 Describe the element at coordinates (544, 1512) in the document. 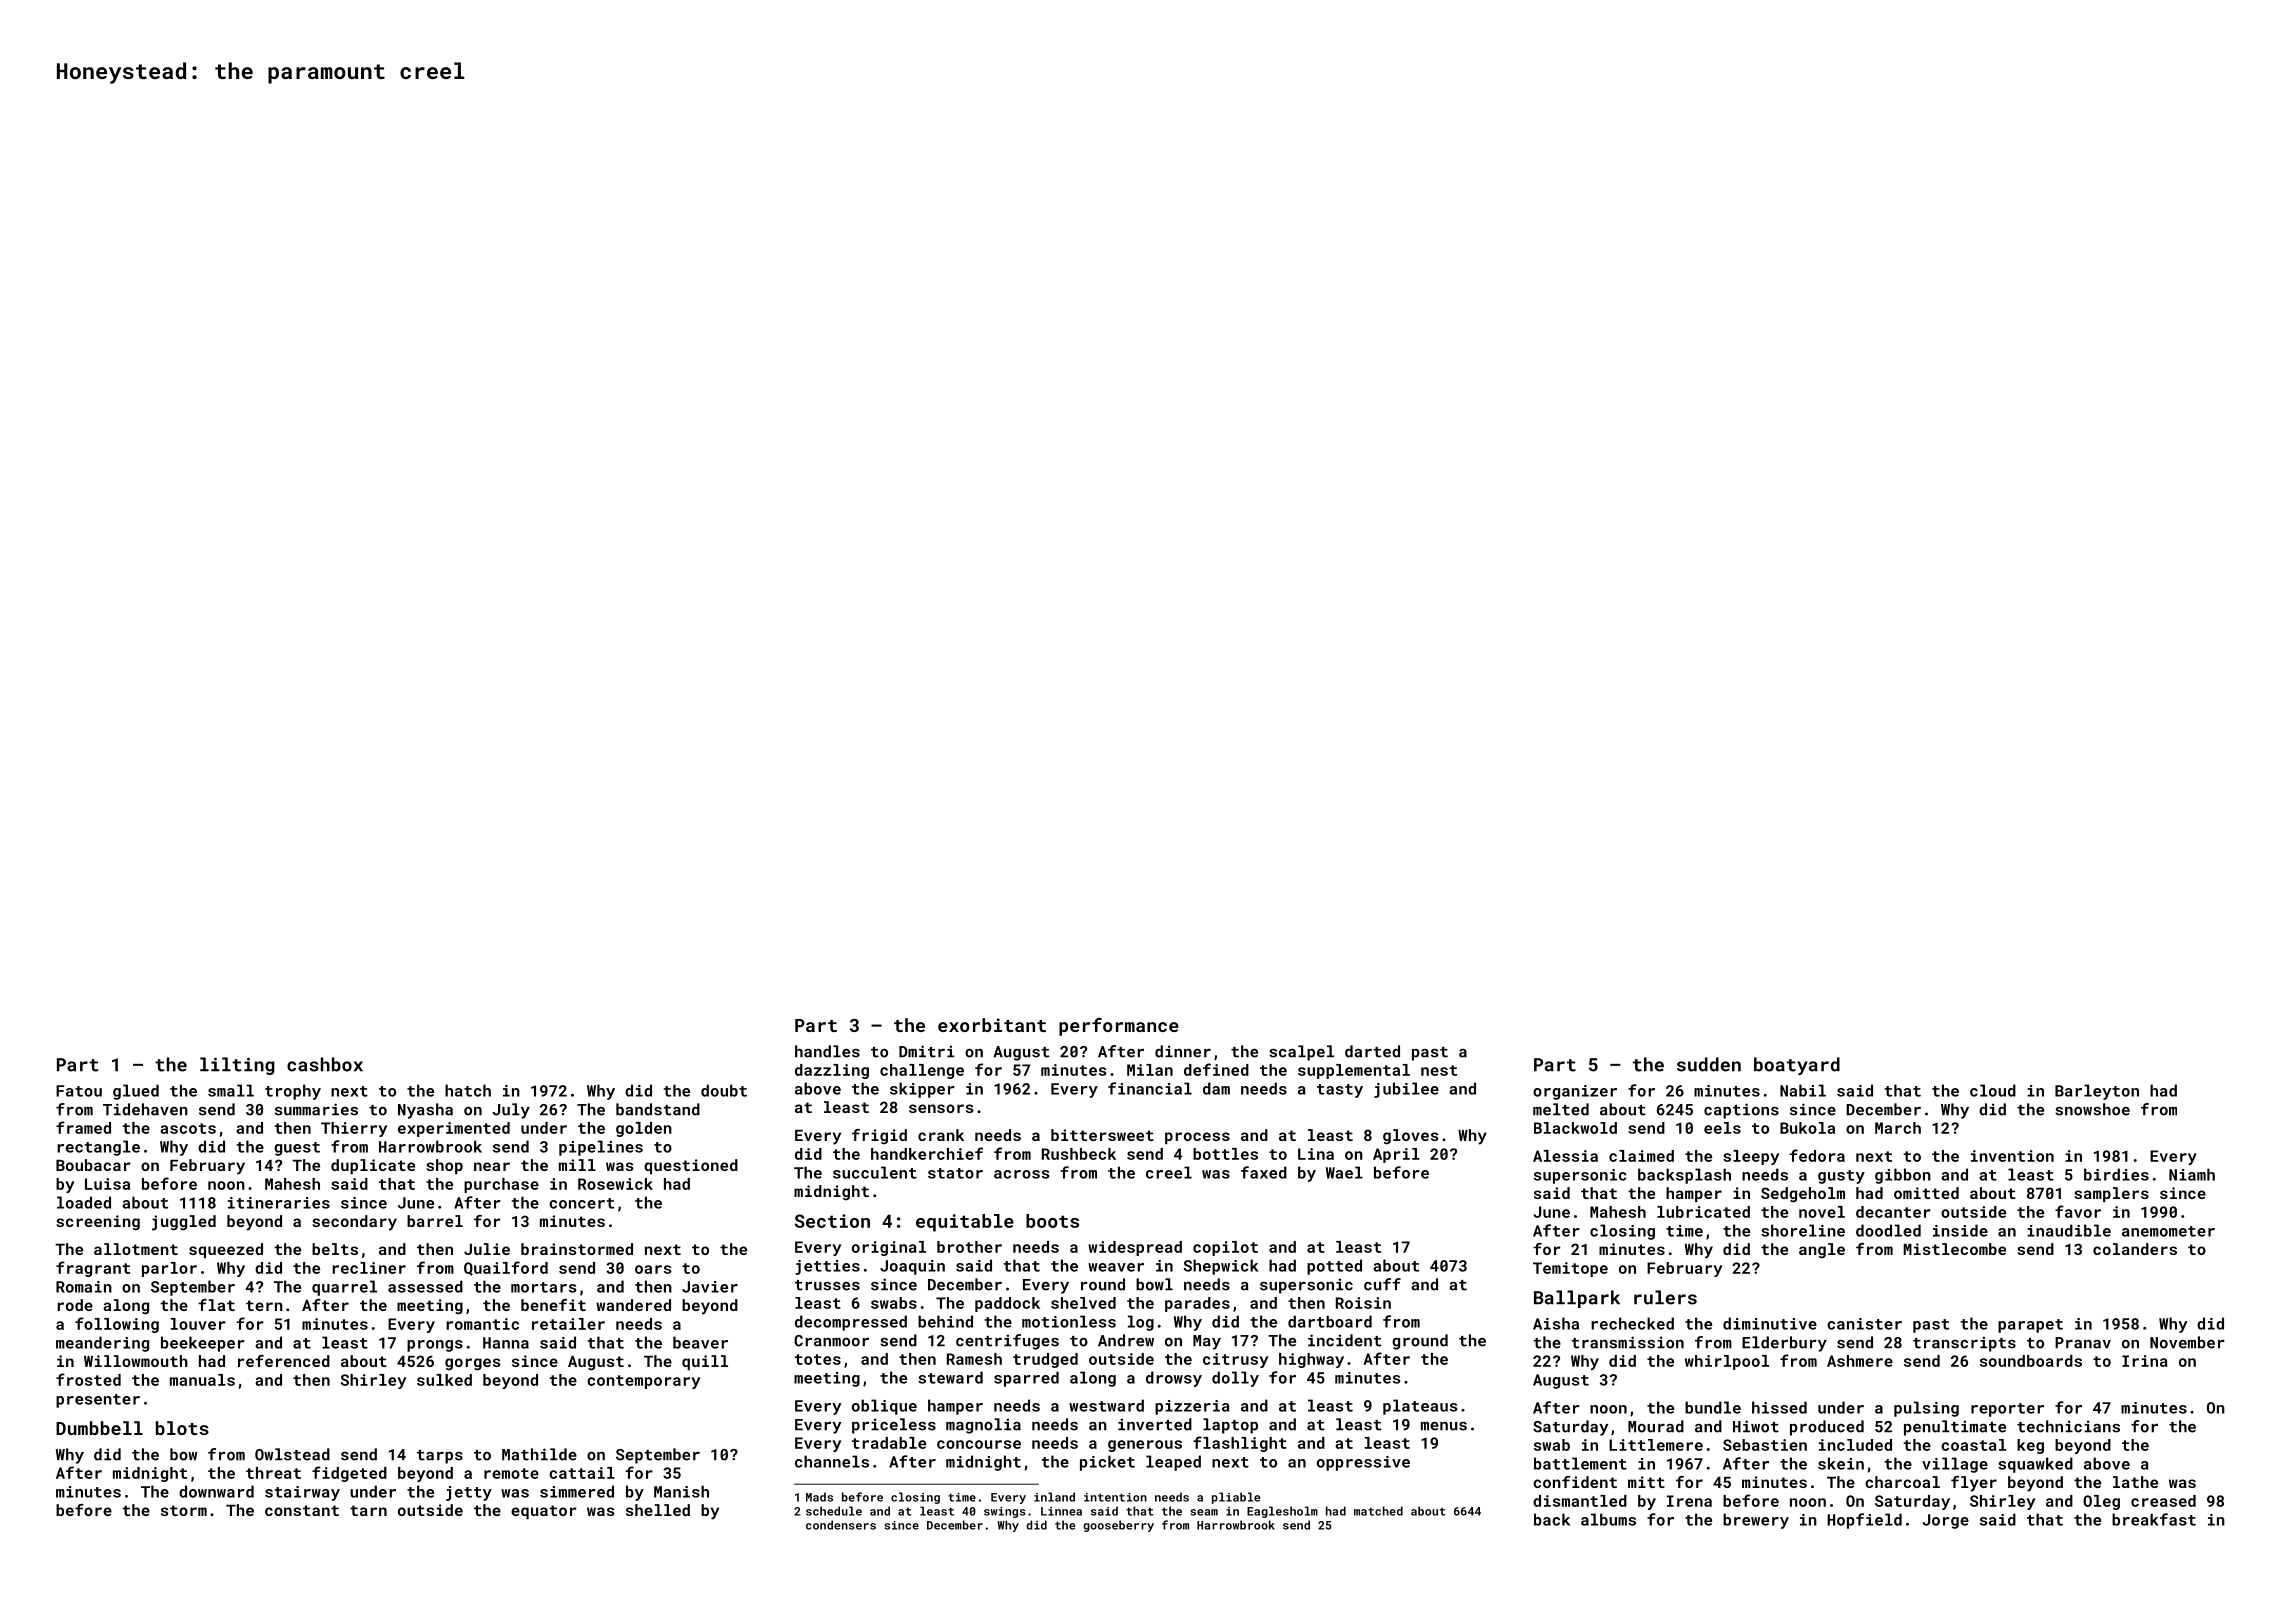

I see `equator` at that location.
